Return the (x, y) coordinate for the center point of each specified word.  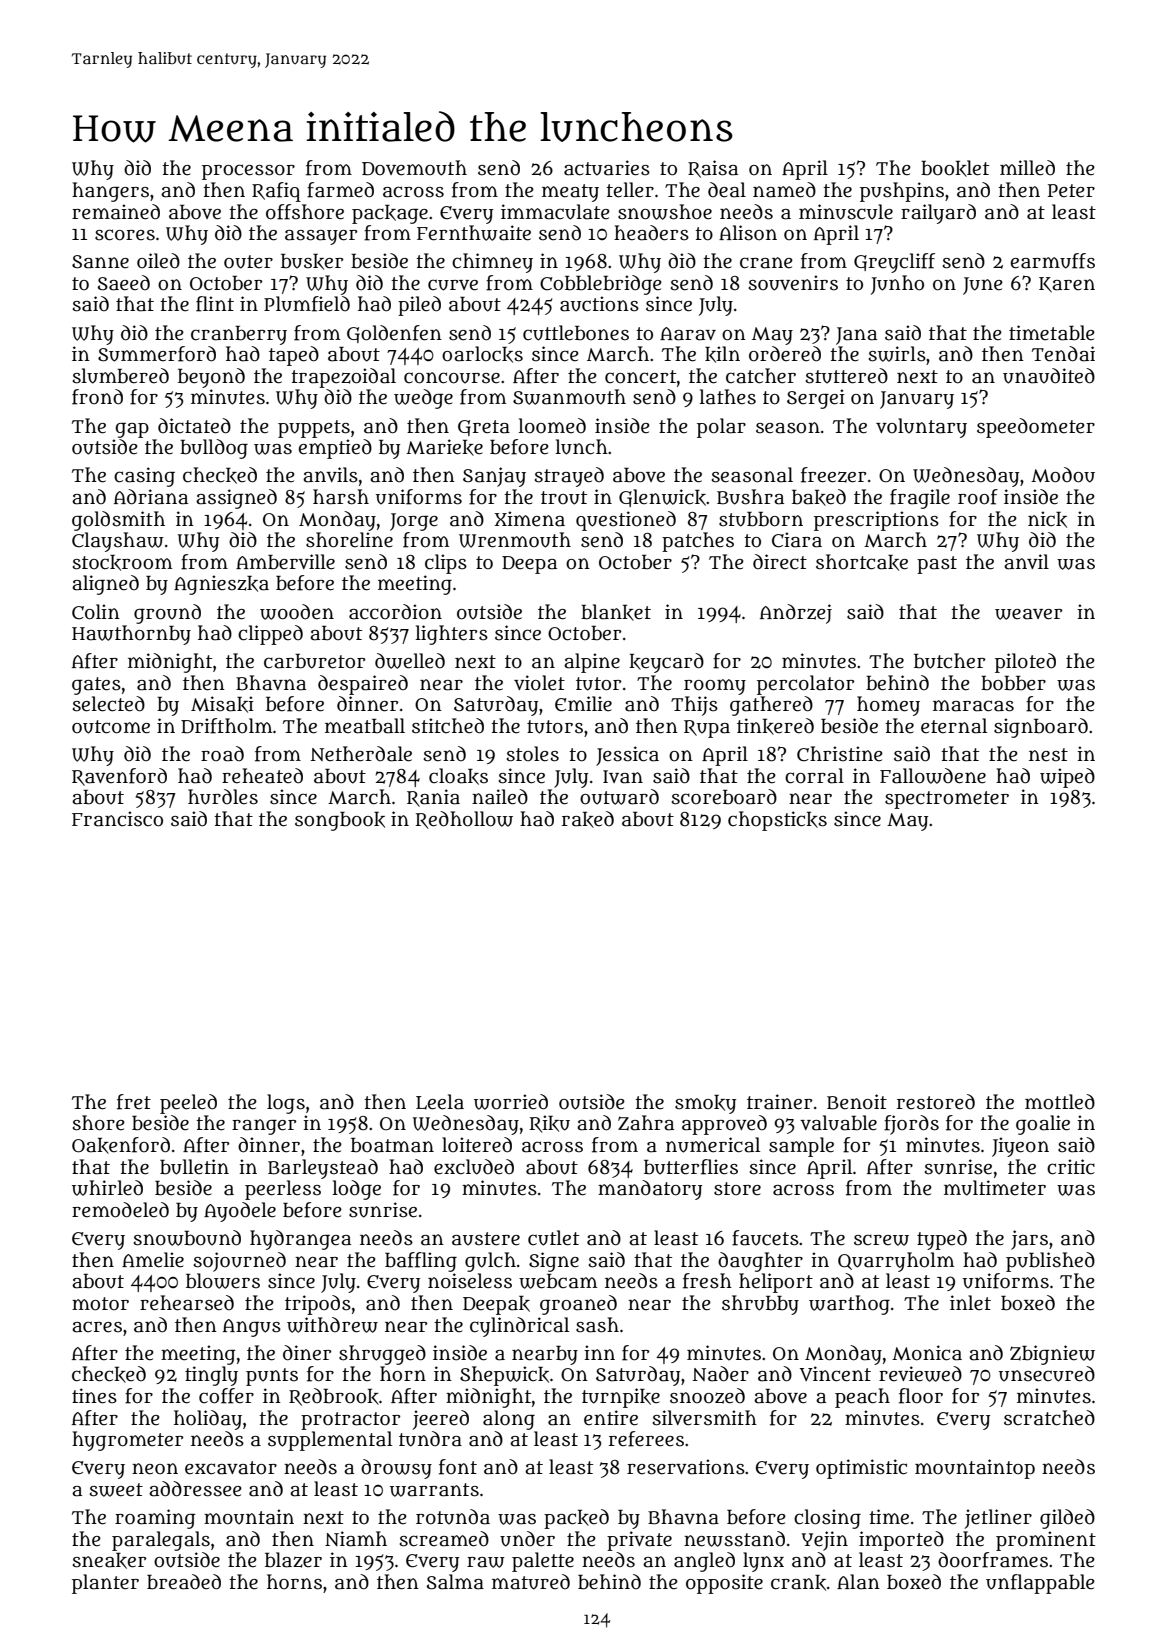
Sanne (100, 262)
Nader (720, 1374)
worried (511, 1102)
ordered (785, 354)
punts (272, 1377)
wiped (1067, 778)
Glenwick (662, 498)
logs (286, 1104)
